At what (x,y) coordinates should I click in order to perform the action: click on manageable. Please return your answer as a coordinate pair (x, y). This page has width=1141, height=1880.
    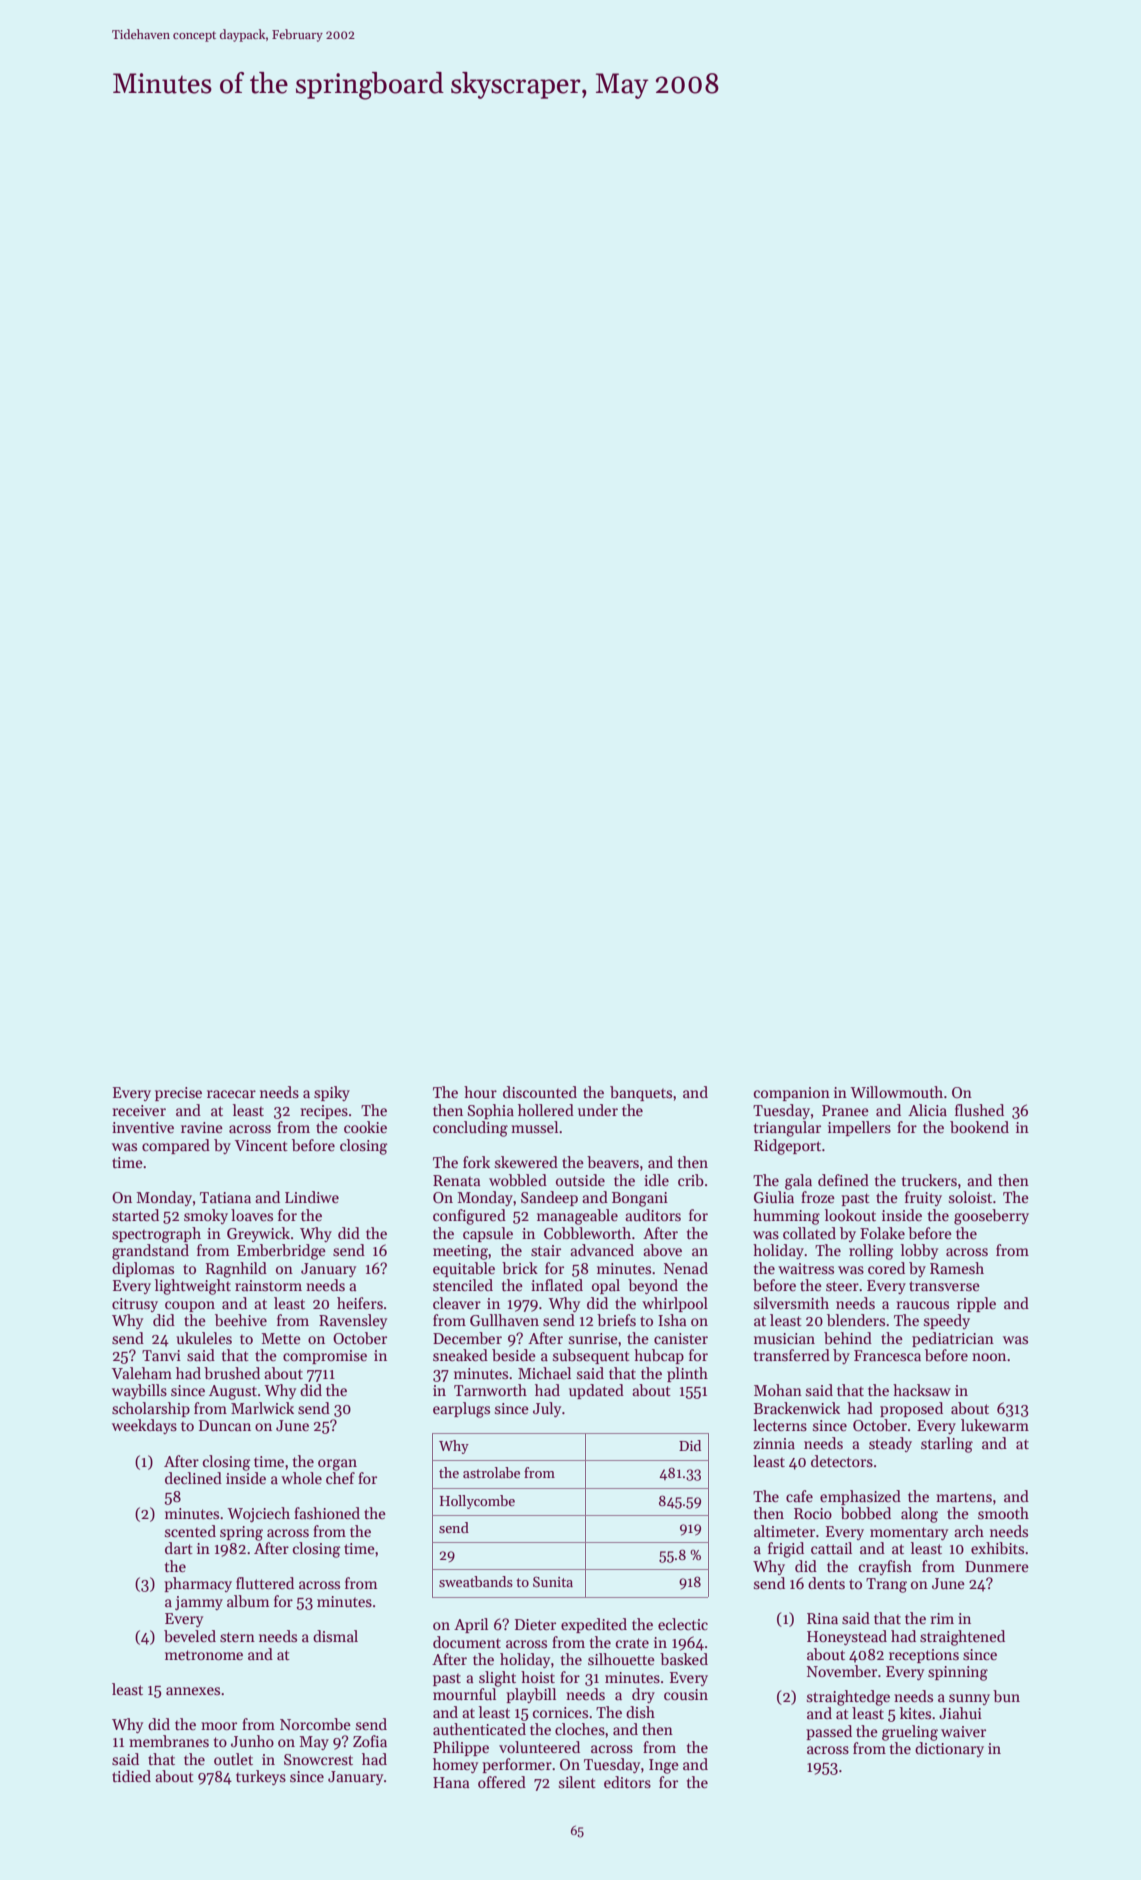
    Looking at the image, I should click on (577, 1217).
